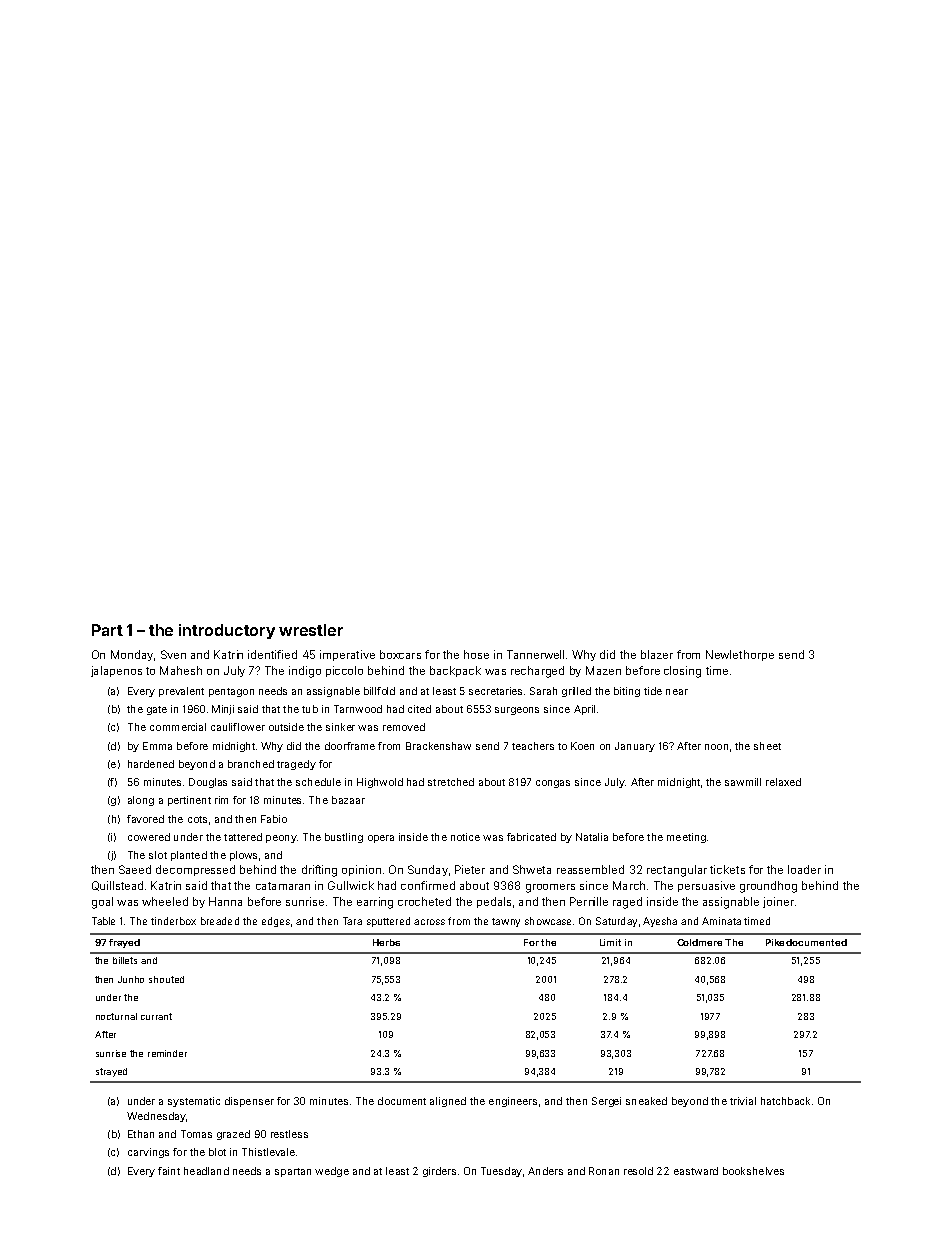  What do you see at coordinates (116, 1016) in the screenshot?
I see `nocturnal` at bounding box center [116, 1016].
